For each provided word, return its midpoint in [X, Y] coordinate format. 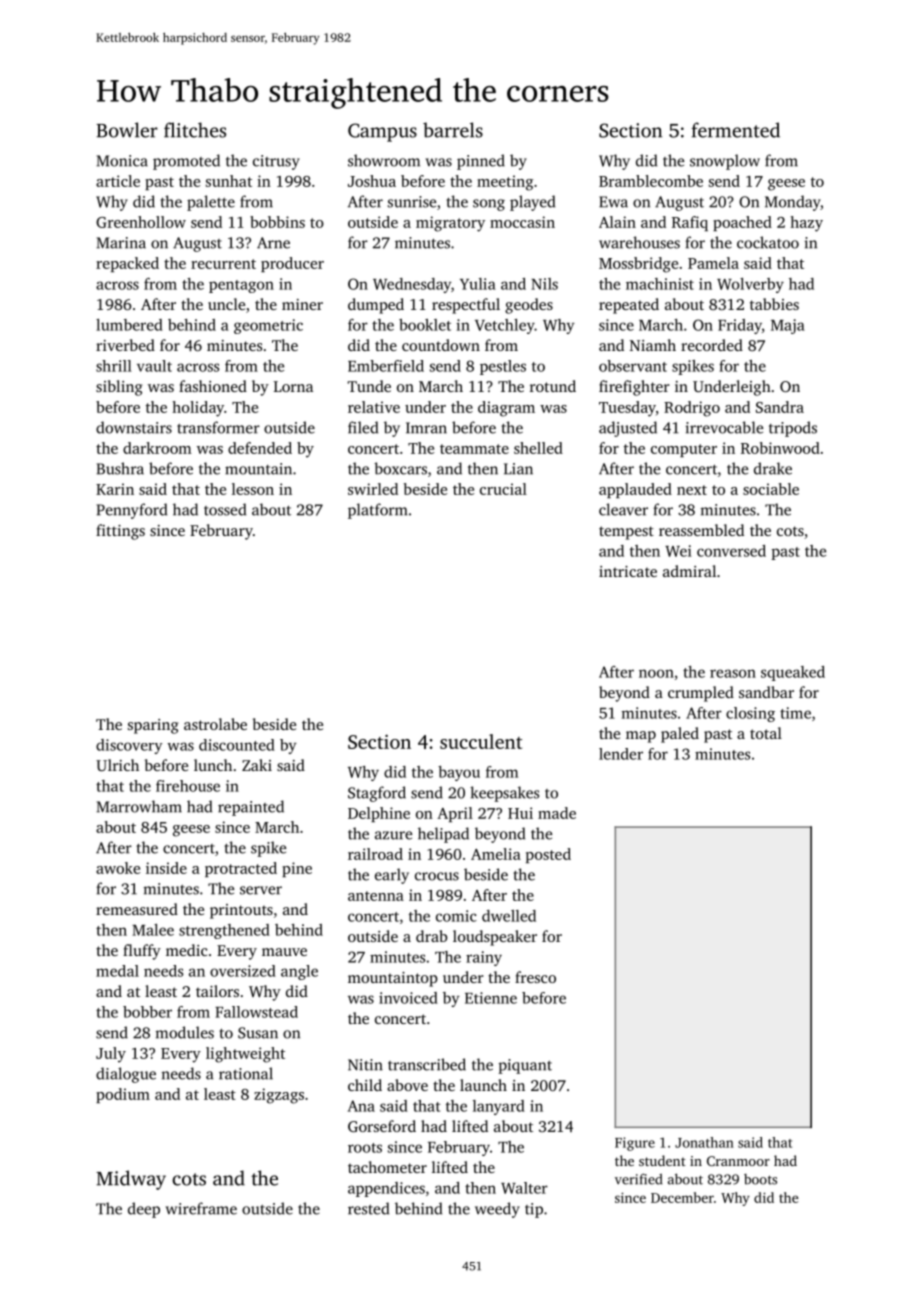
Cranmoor [738, 1161]
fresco [535, 977]
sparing [153, 726]
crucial [503, 489]
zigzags [279, 1096]
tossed [225, 509]
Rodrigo [692, 409]
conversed [731, 551]
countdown [441, 345]
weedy [497, 1210]
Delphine [379, 814]
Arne [273, 243]
